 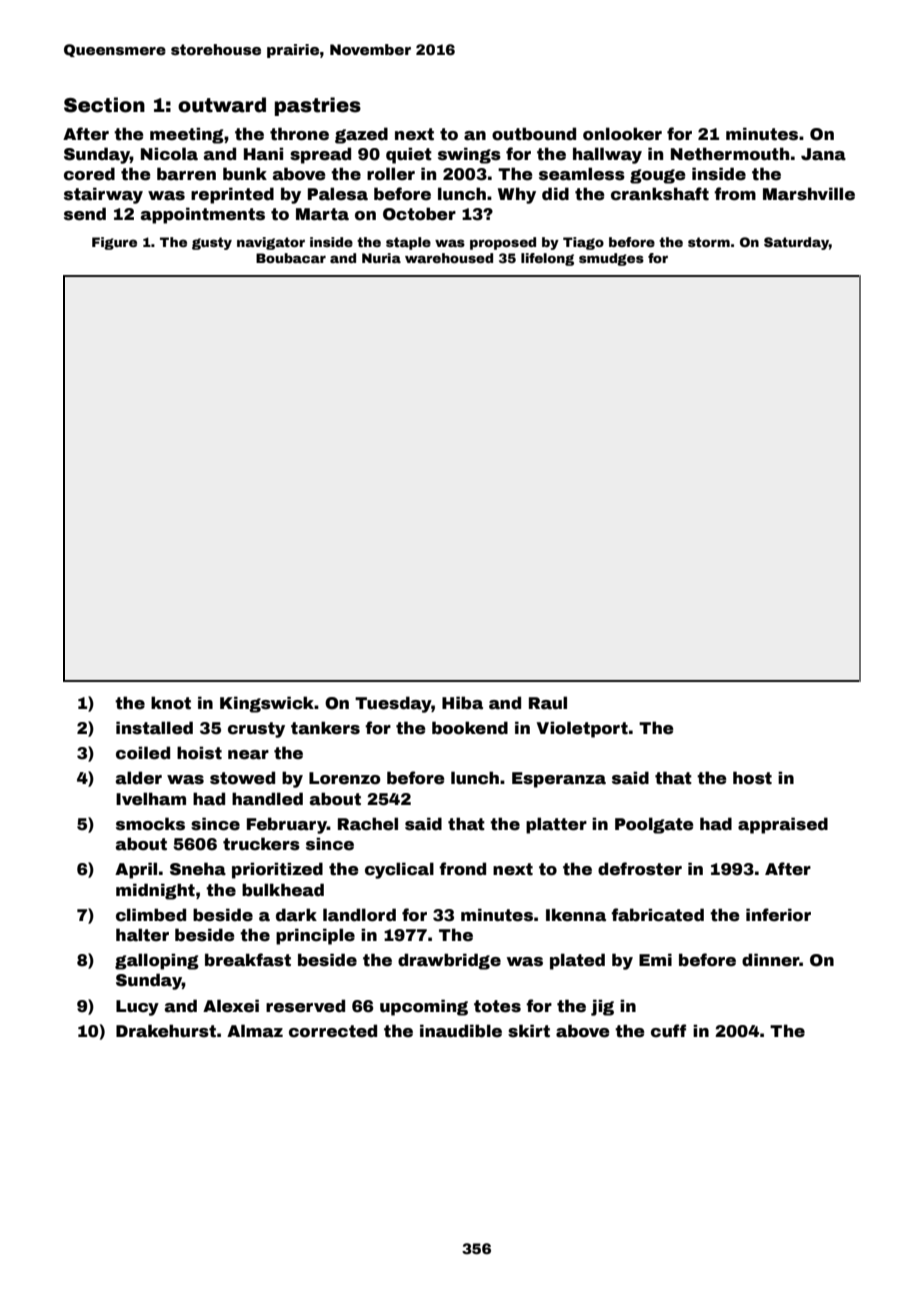 What do you see at coordinates (730, 154) in the screenshot?
I see `Nethermouth` at bounding box center [730, 154].
